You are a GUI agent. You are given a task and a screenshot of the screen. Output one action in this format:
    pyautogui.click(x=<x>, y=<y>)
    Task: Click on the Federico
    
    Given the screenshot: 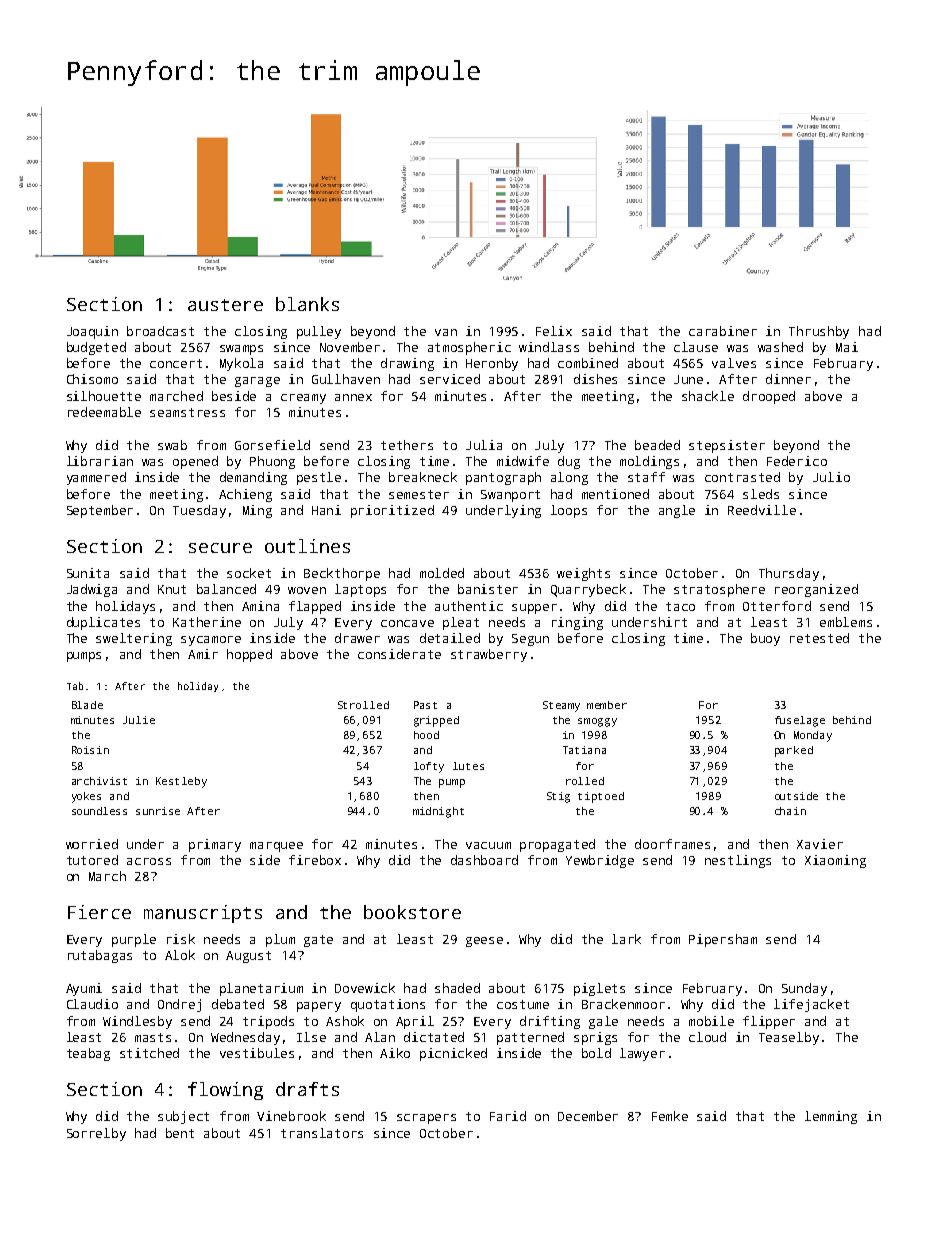 What is the action you would take?
    pyautogui.click(x=797, y=461)
